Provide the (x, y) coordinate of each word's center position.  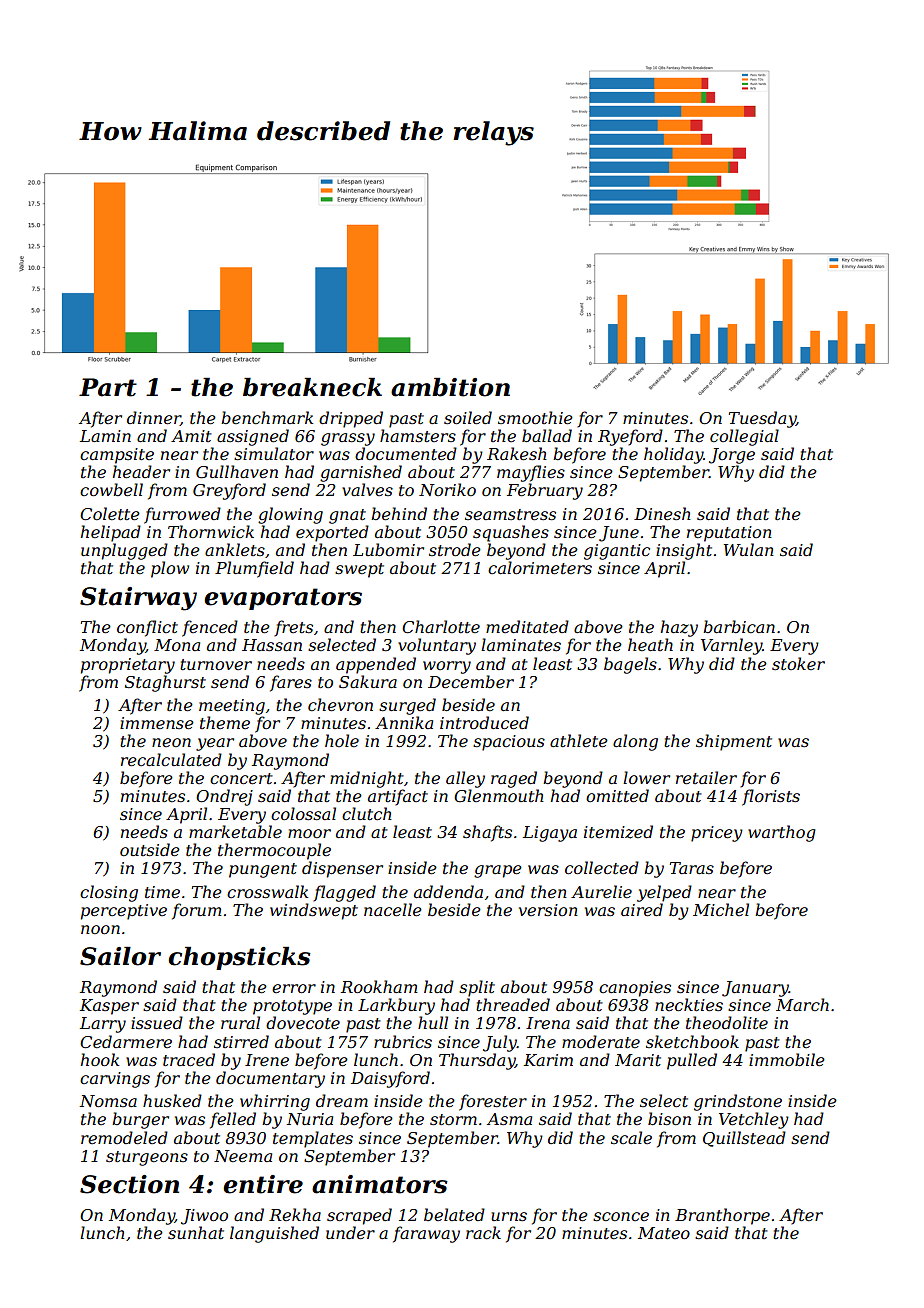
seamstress (510, 514)
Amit (191, 436)
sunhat (196, 1232)
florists (771, 797)
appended (376, 665)
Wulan (749, 549)
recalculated (171, 759)
